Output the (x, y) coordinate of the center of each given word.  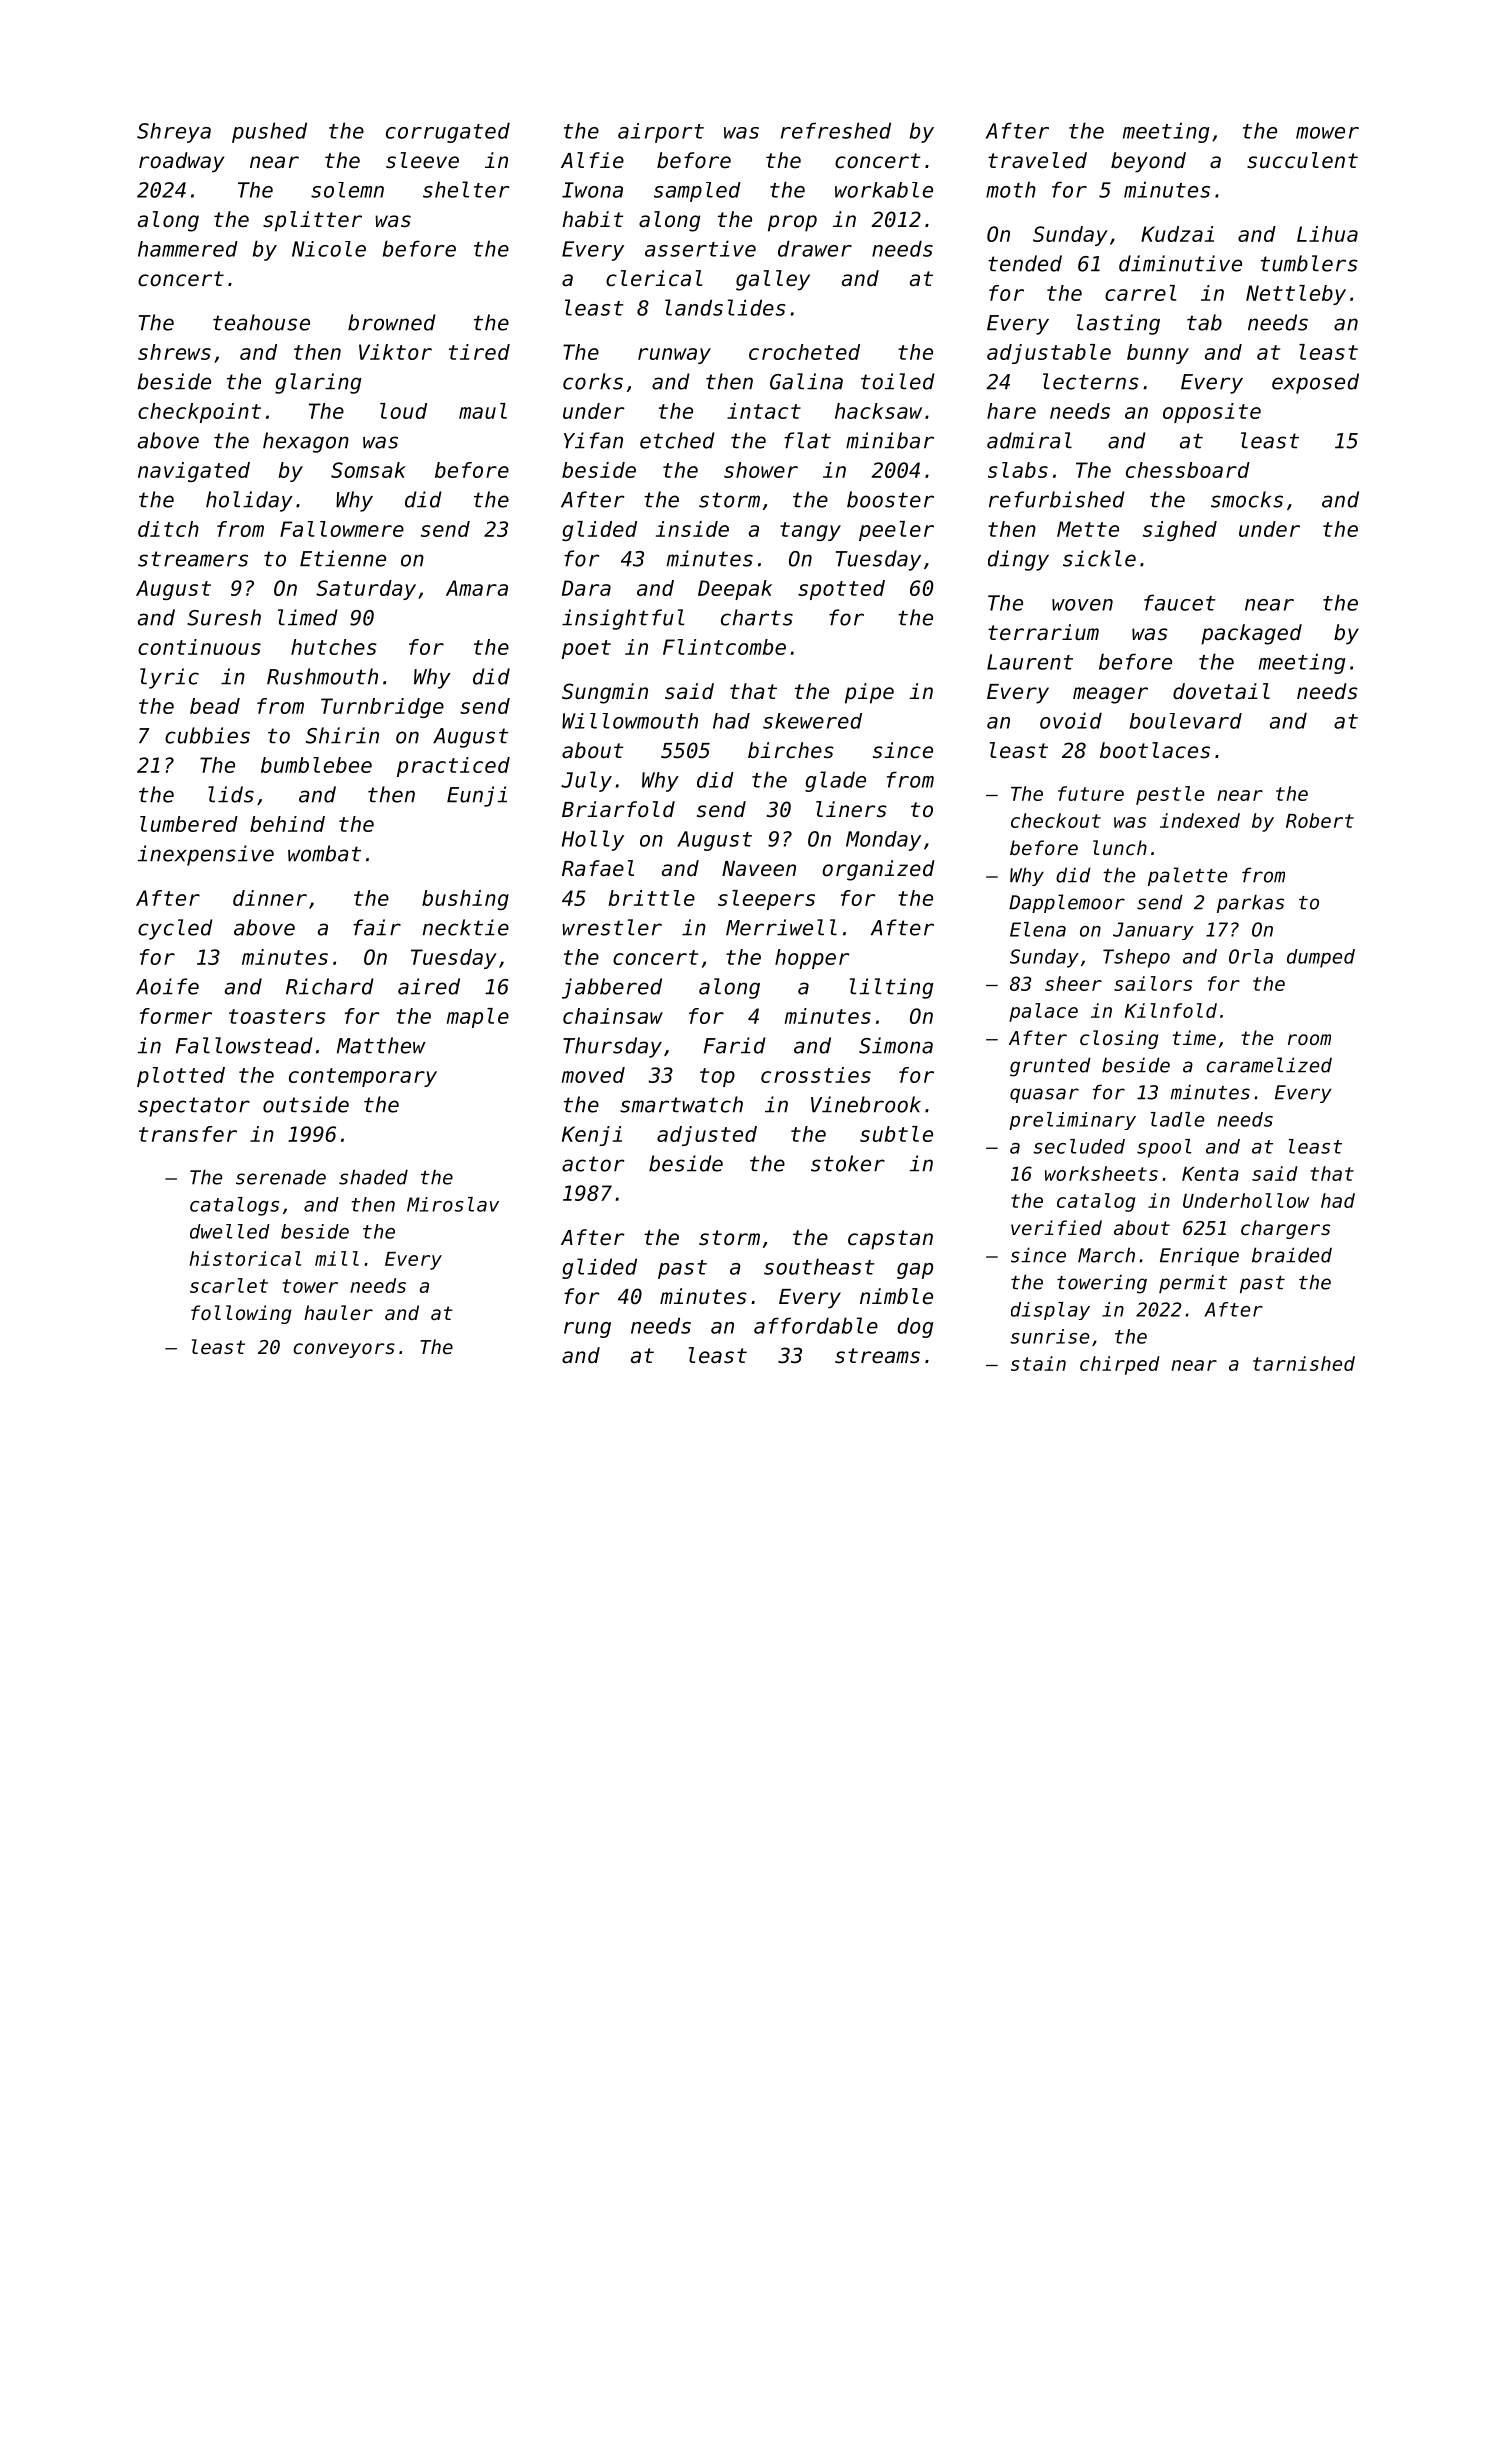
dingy (1018, 560)
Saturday (366, 590)
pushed (269, 132)
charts (757, 617)
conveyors (344, 1350)
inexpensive (206, 855)
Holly (593, 840)
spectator (194, 1107)
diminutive (1180, 263)
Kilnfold (1171, 1010)
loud (403, 411)
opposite (1212, 413)
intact (764, 411)
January (1153, 931)
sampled (697, 192)
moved (593, 1075)
